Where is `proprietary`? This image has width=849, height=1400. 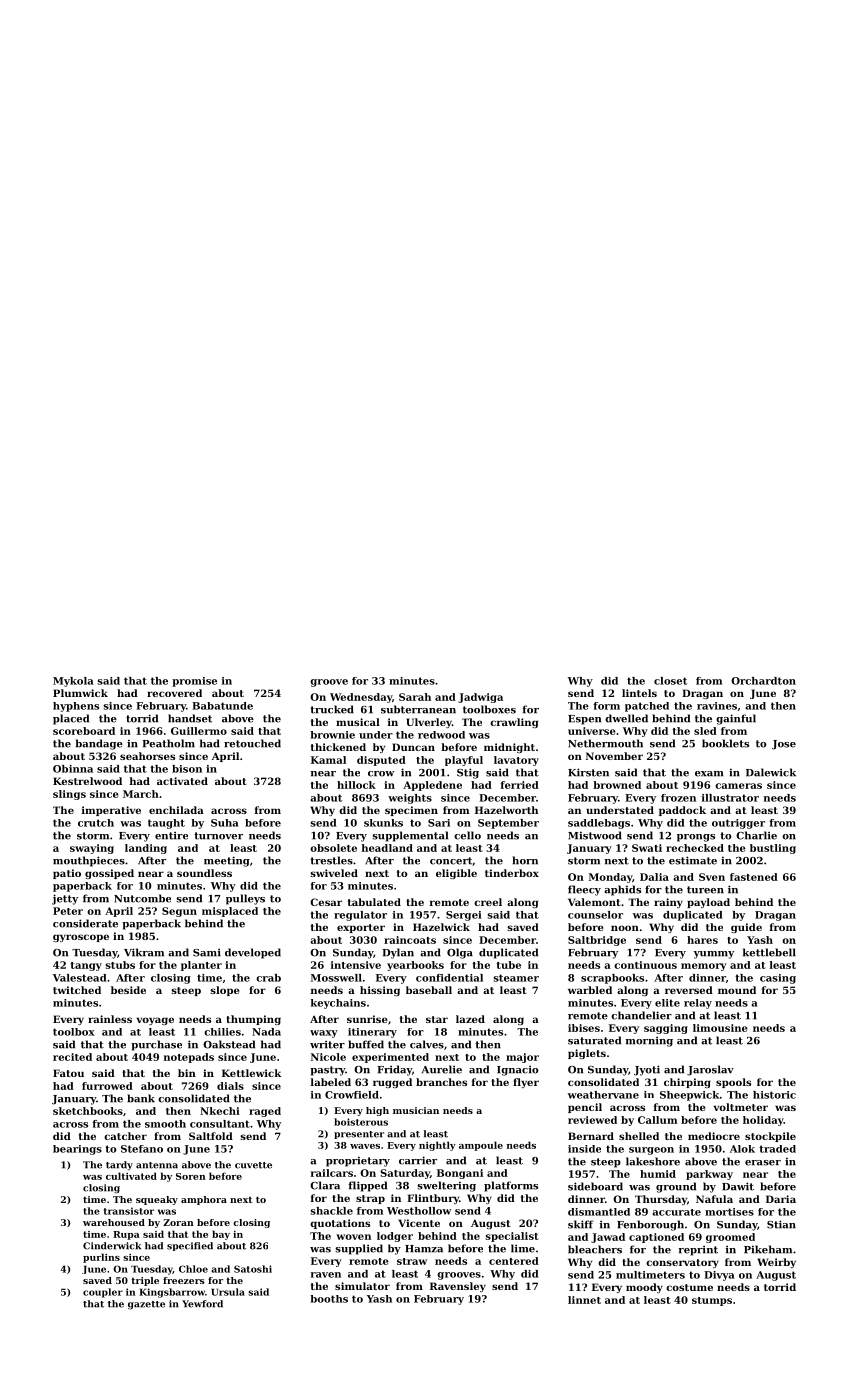
proprietary is located at coordinates (358, 1161).
